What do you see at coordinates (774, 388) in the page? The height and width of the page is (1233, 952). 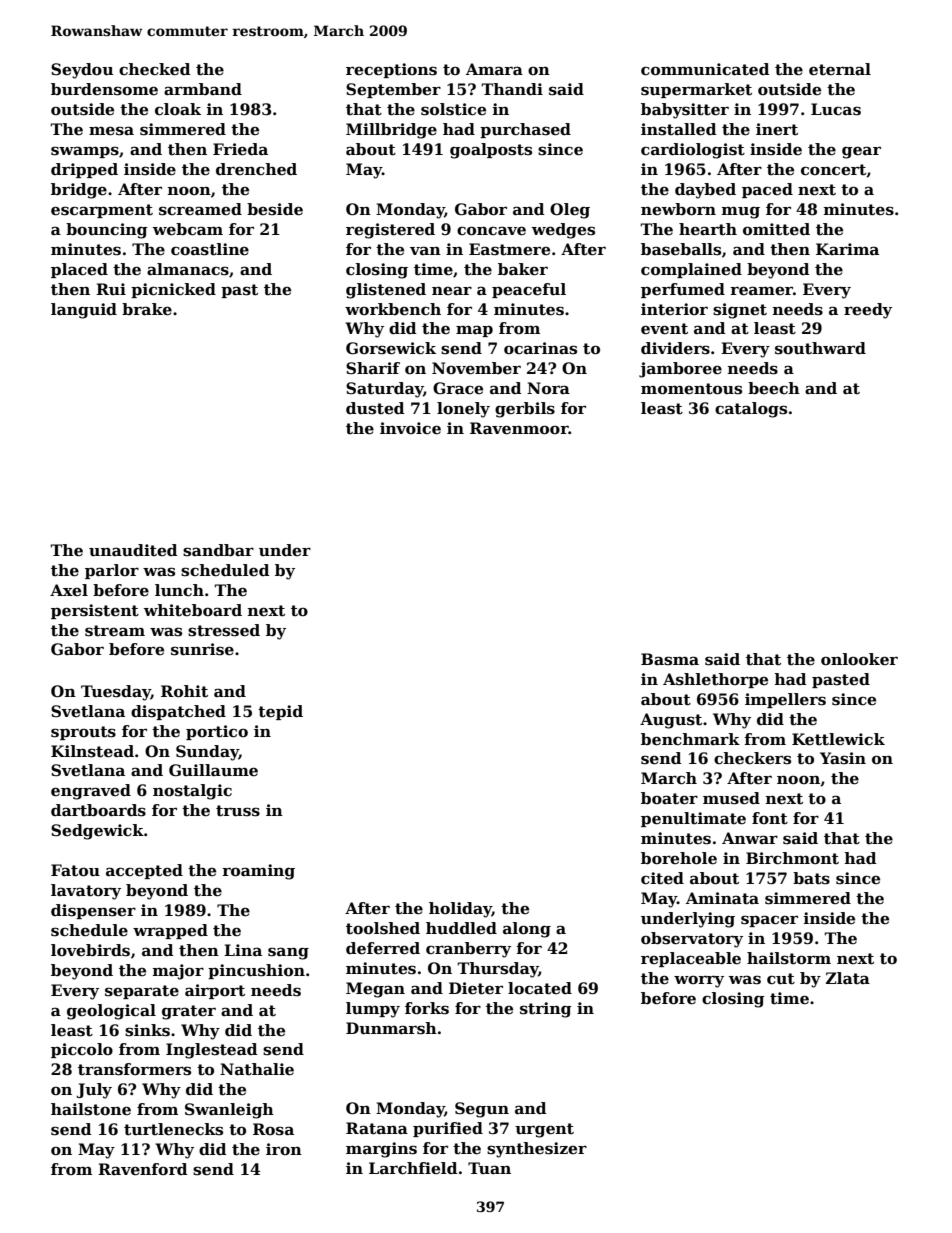 I see `beech` at bounding box center [774, 388].
